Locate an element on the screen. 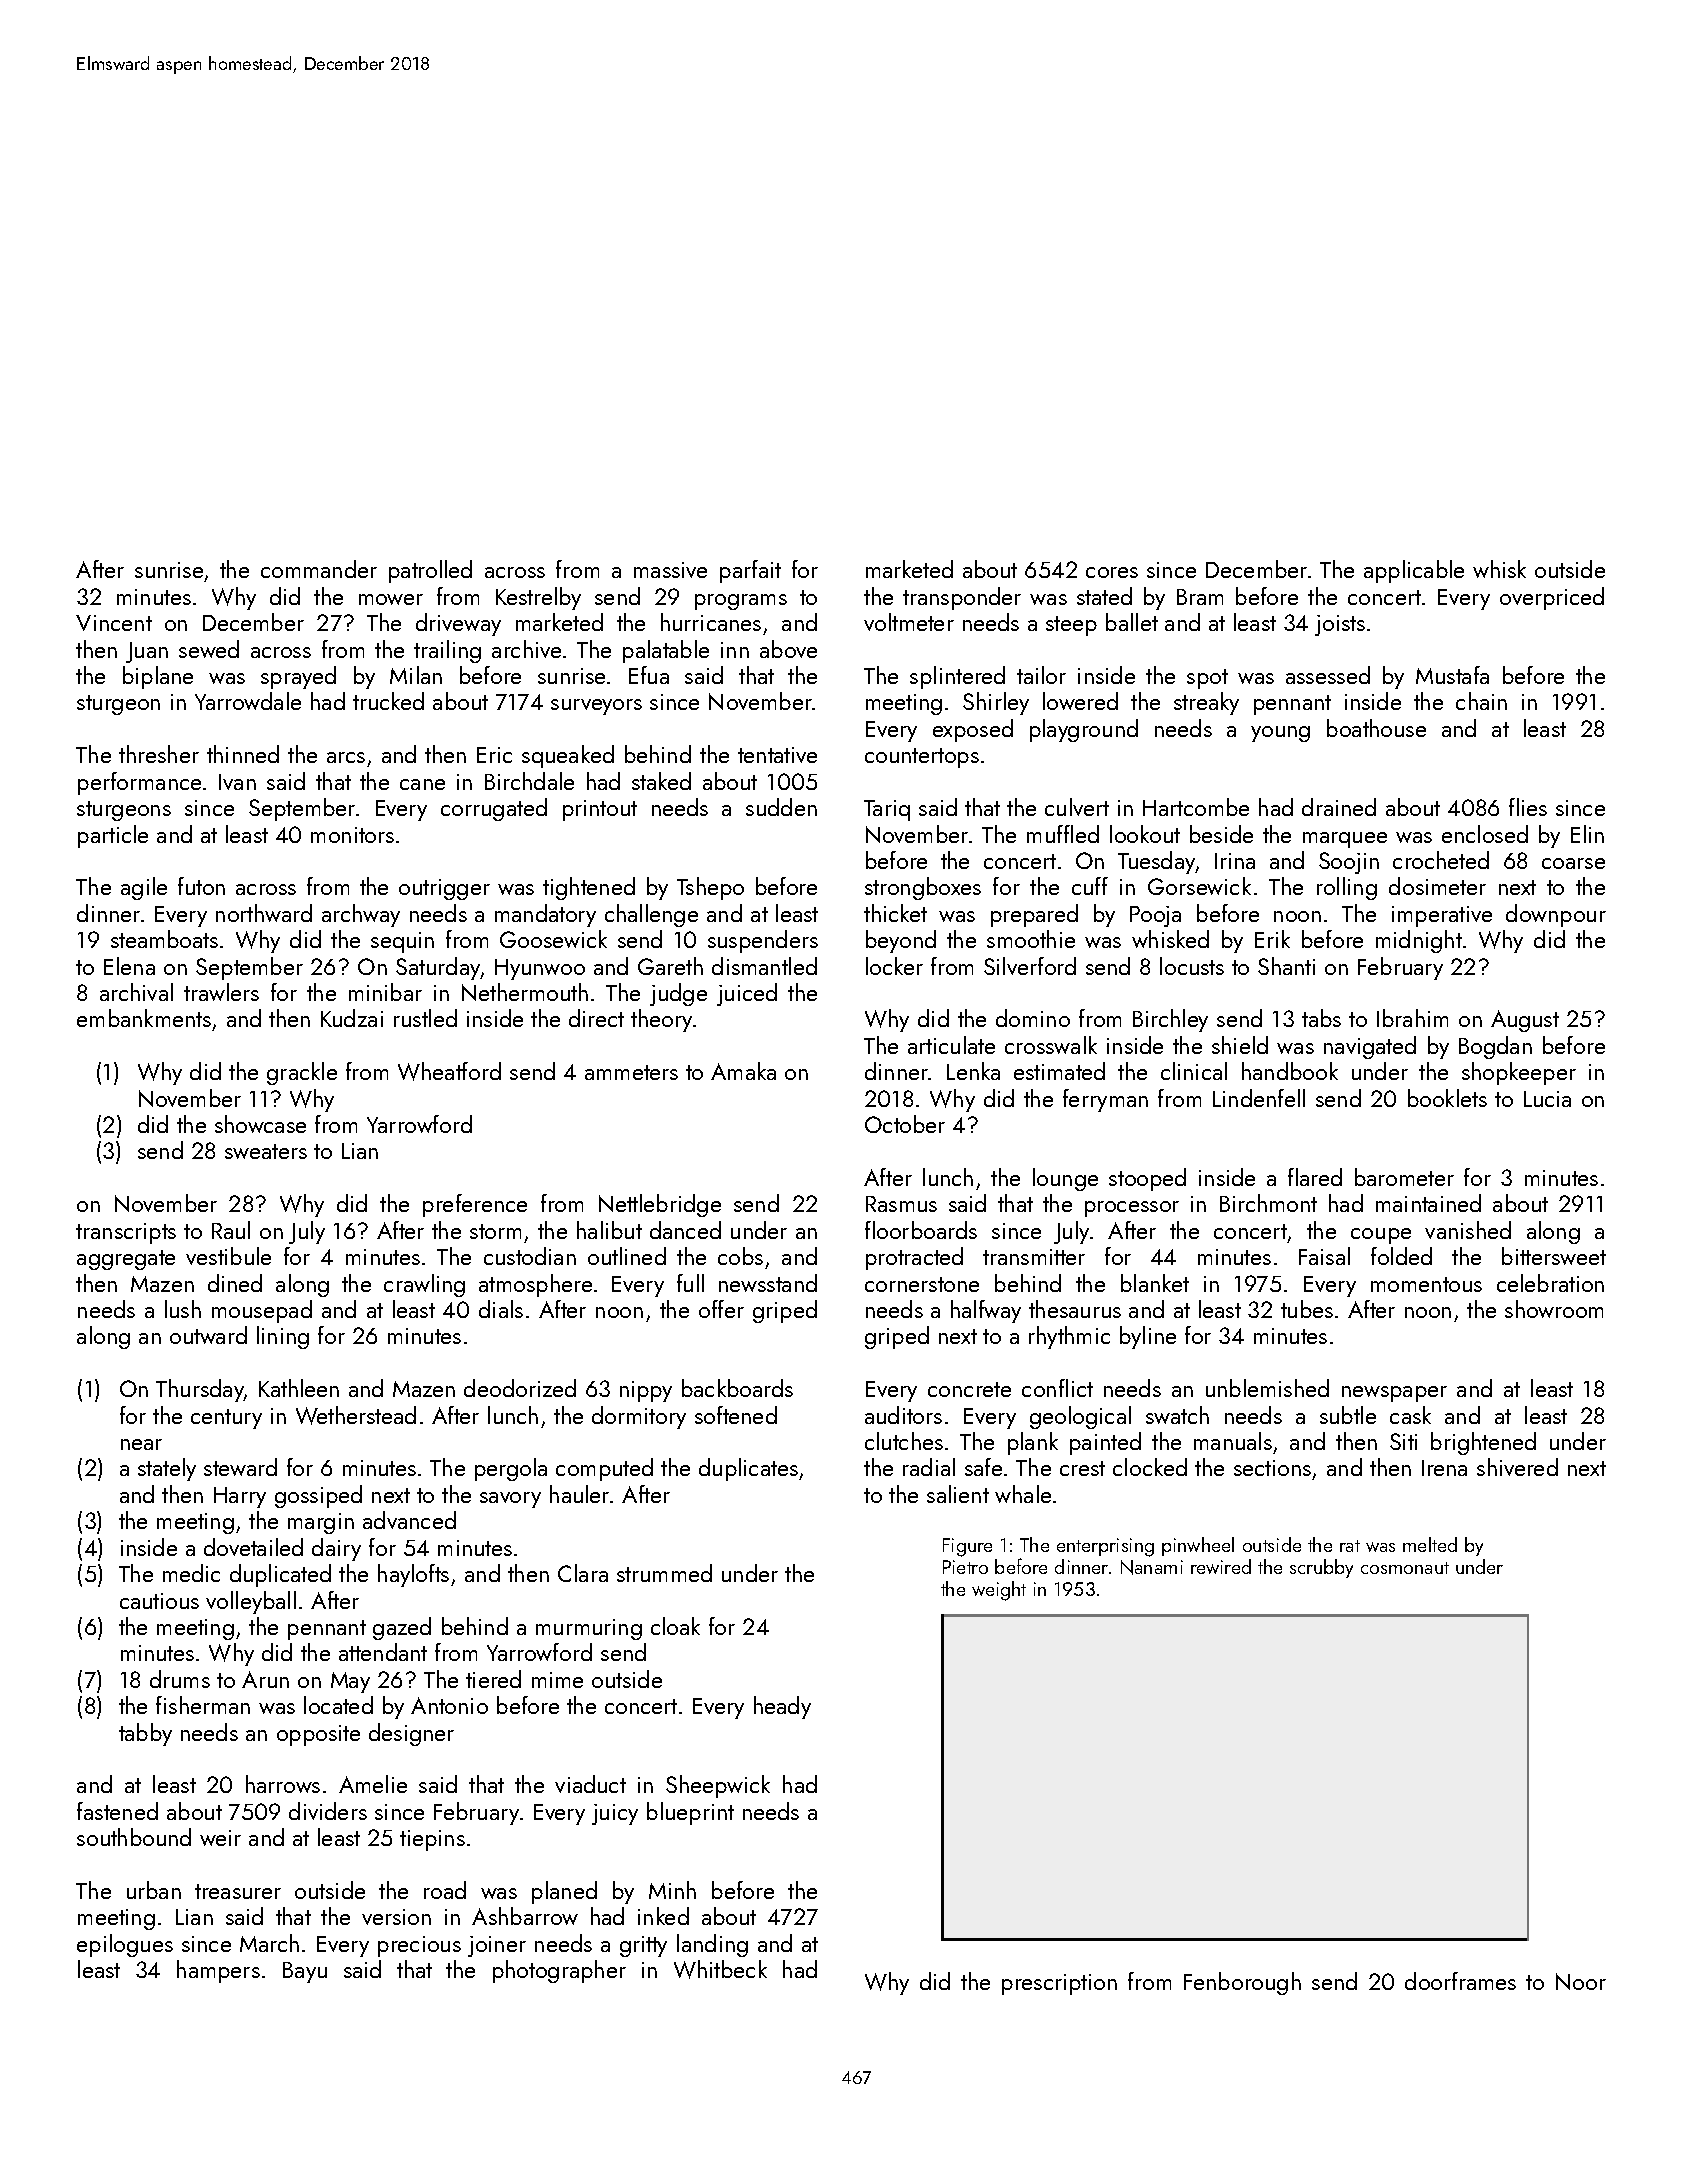 Image resolution: width=1683 pixels, height=2178 pixels. sections is located at coordinates (1272, 1468).
